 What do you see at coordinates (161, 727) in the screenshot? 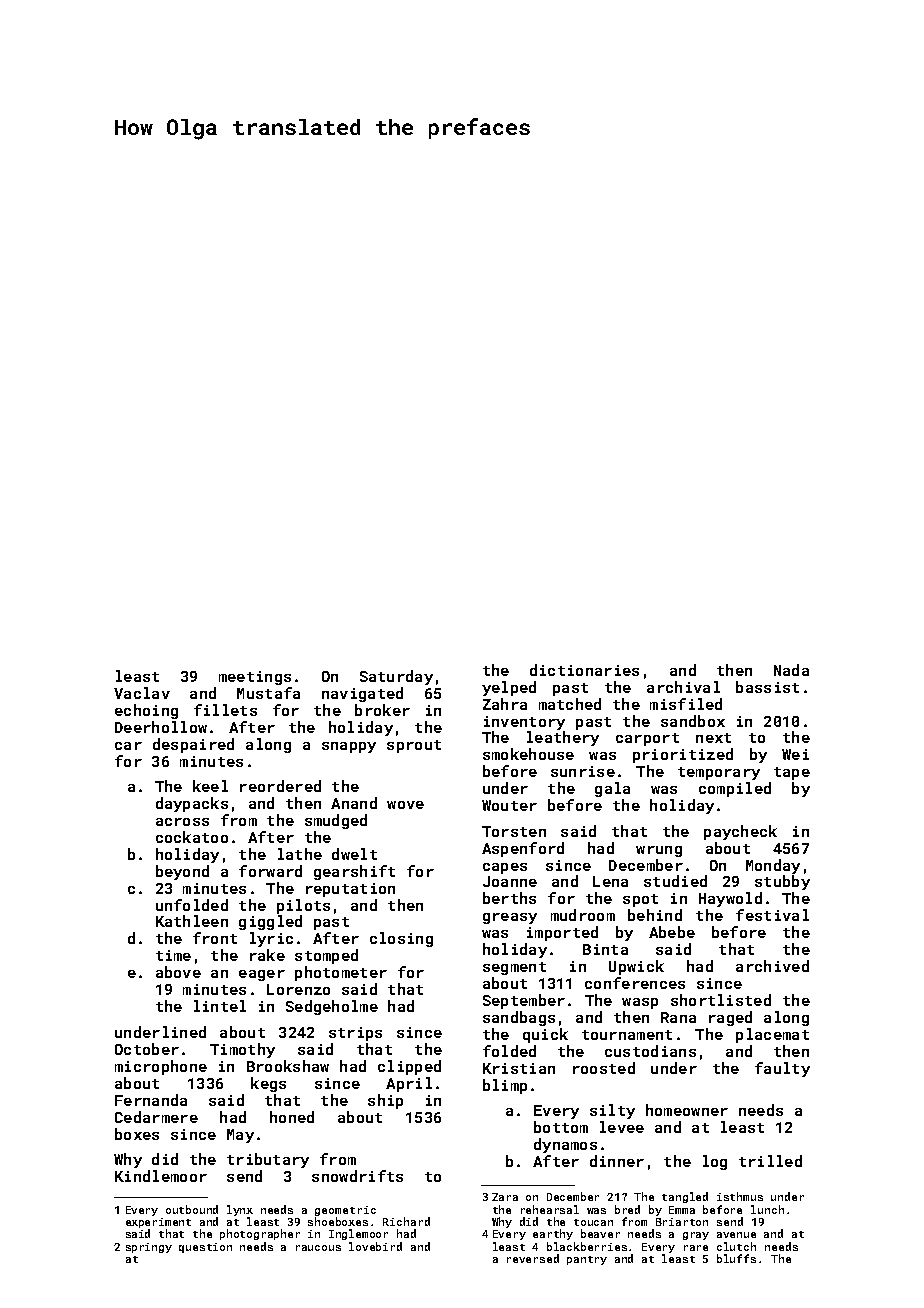
I see `Deerhollow` at bounding box center [161, 727].
